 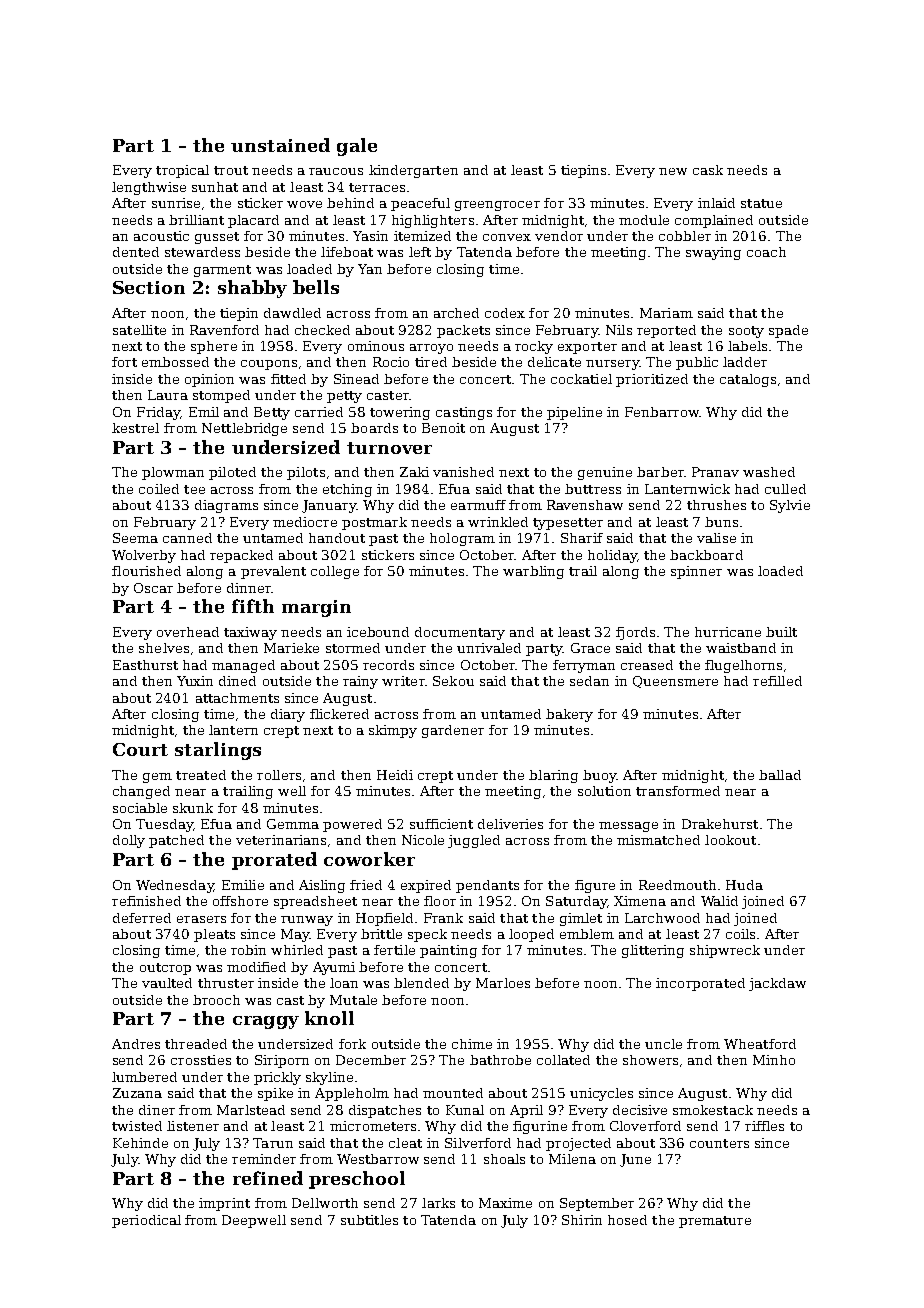 What do you see at coordinates (393, 731) in the page?
I see `skimpy` at bounding box center [393, 731].
